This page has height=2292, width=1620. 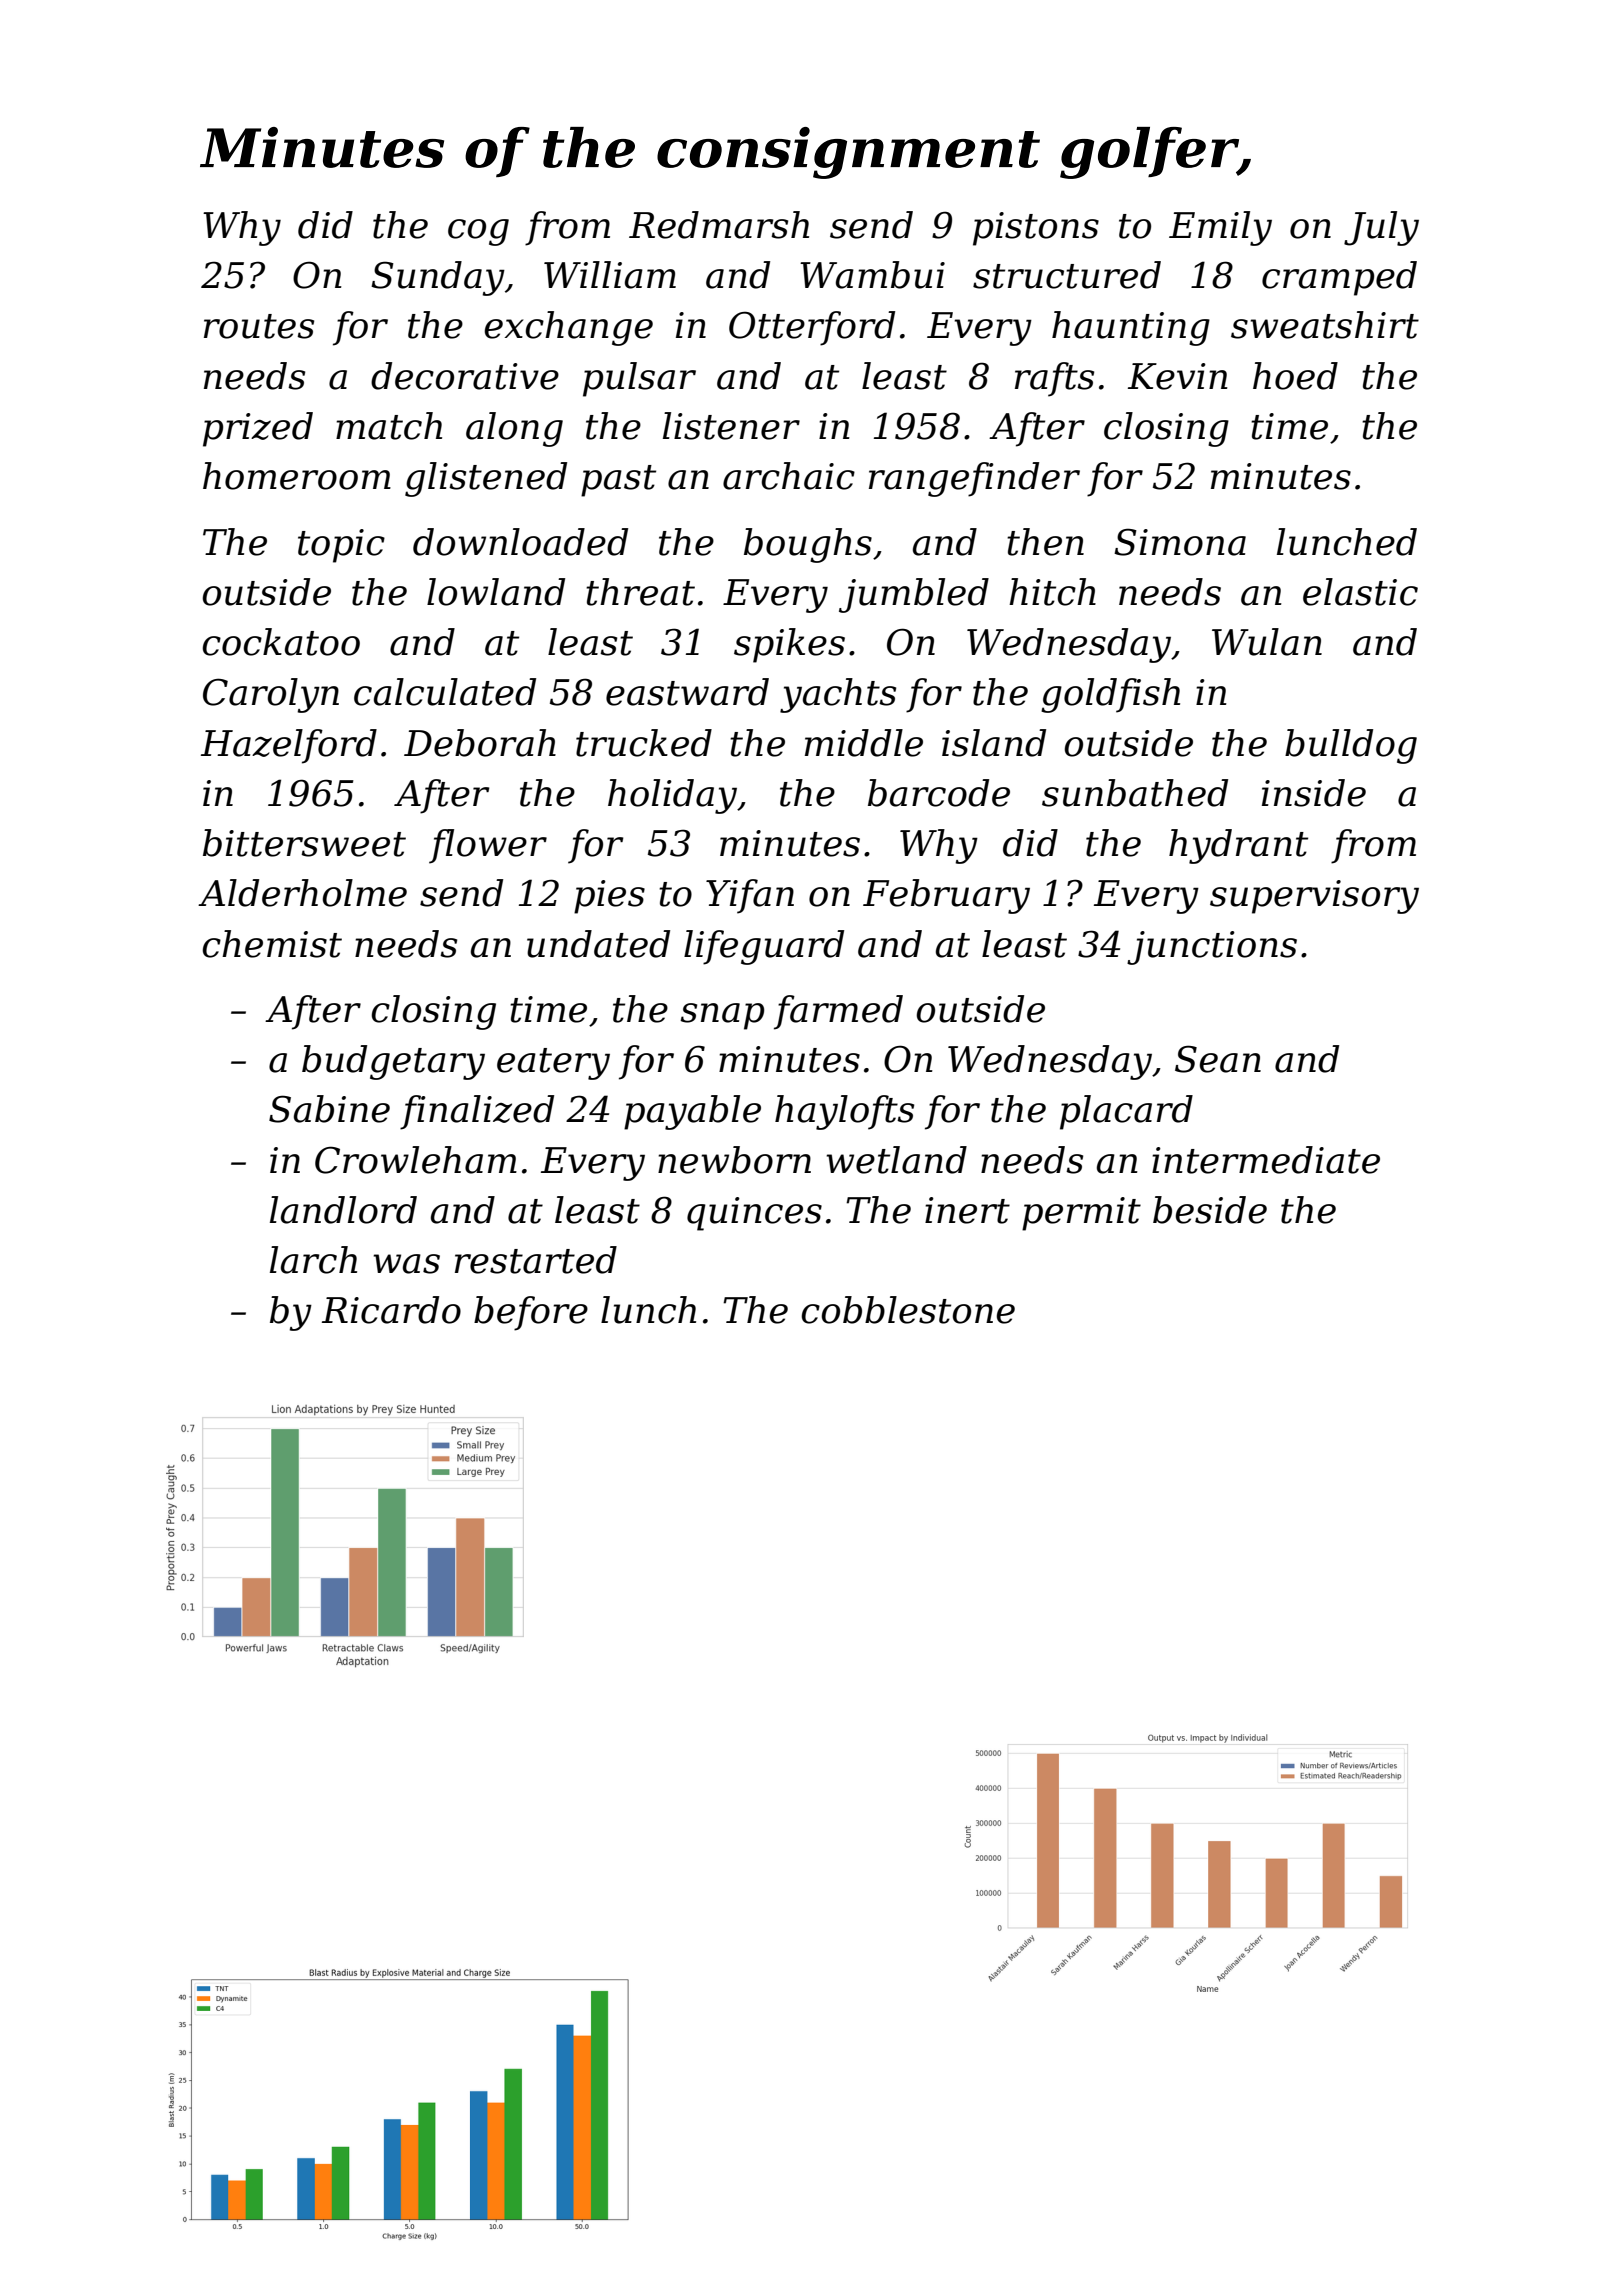 What do you see at coordinates (478, 232) in the page?
I see `cog` at bounding box center [478, 232].
